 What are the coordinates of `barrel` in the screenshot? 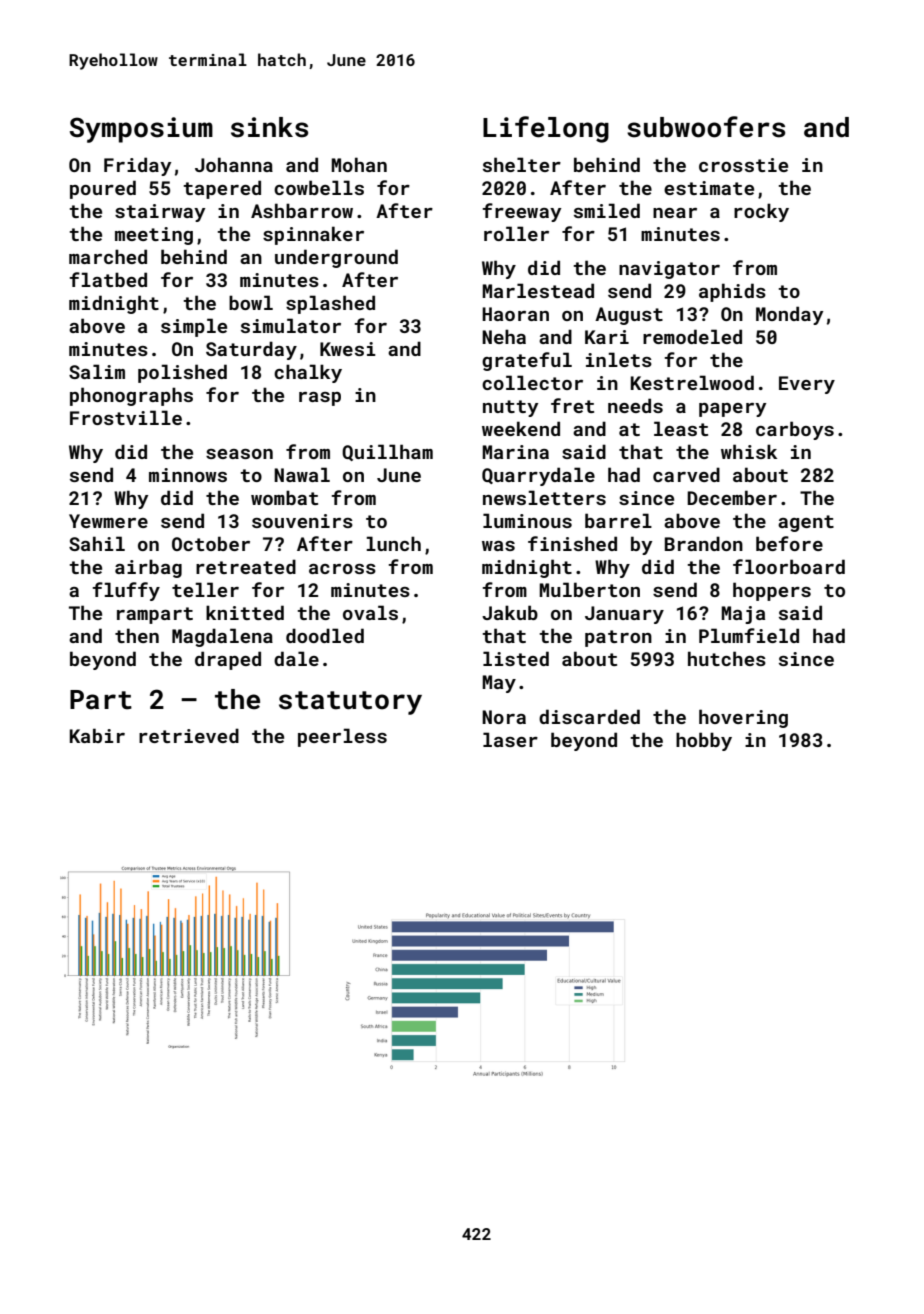 It's located at (618, 520).
